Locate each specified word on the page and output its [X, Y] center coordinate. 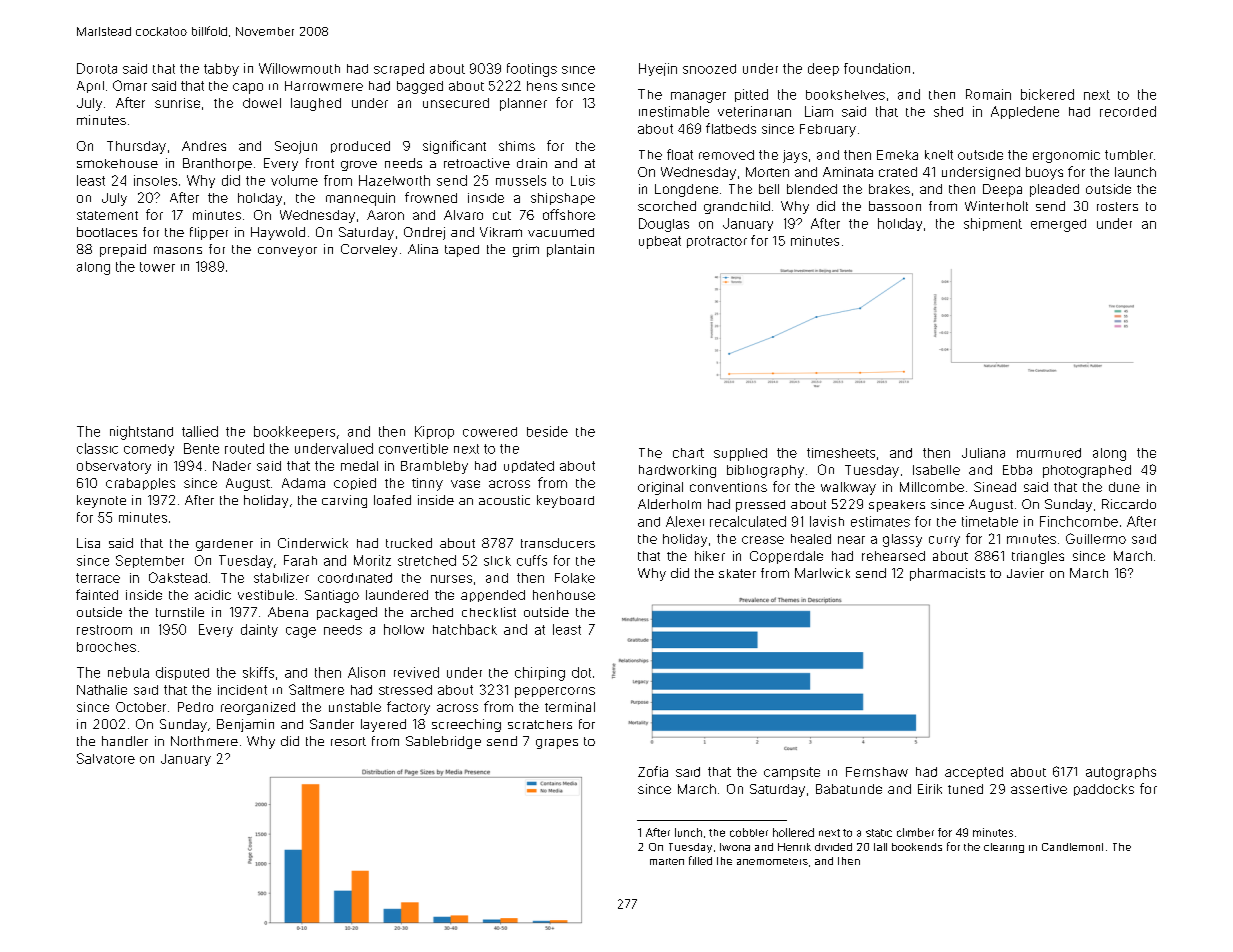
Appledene [1025, 112]
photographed [1087, 471]
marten [667, 861]
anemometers [772, 861]
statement [107, 215]
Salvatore [106, 758]
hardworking [677, 471]
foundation [877, 68]
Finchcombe [1079, 521]
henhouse [564, 595]
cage [301, 632]
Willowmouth [299, 68]
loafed [392, 500]
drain [532, 163]
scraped [399, 69]
